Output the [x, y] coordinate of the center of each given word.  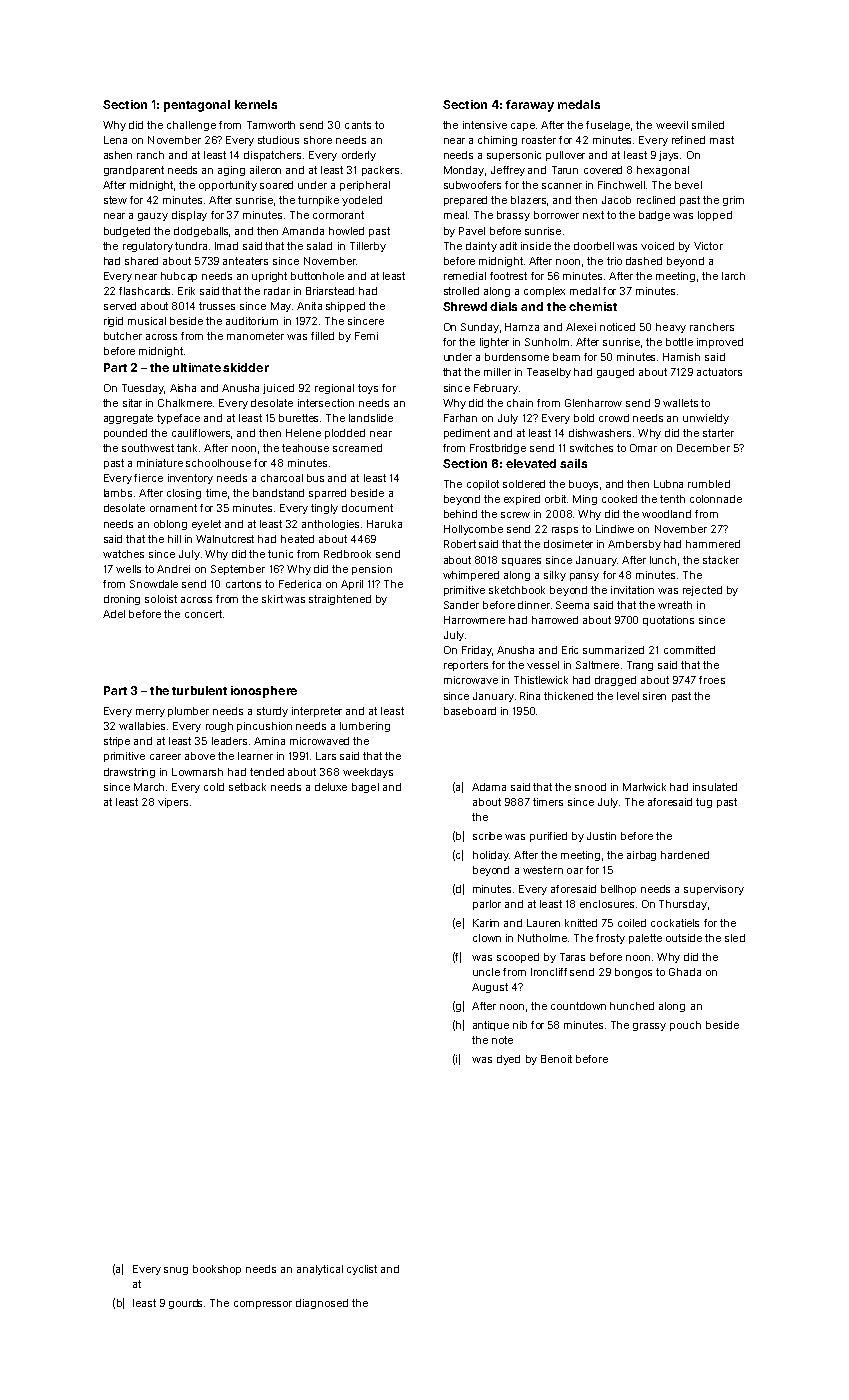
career [165, 757]
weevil [672, 125]
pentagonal [197, 106]
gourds [185, 1304]
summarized [613, 650]
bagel [365, 788]
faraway [530, 106]
